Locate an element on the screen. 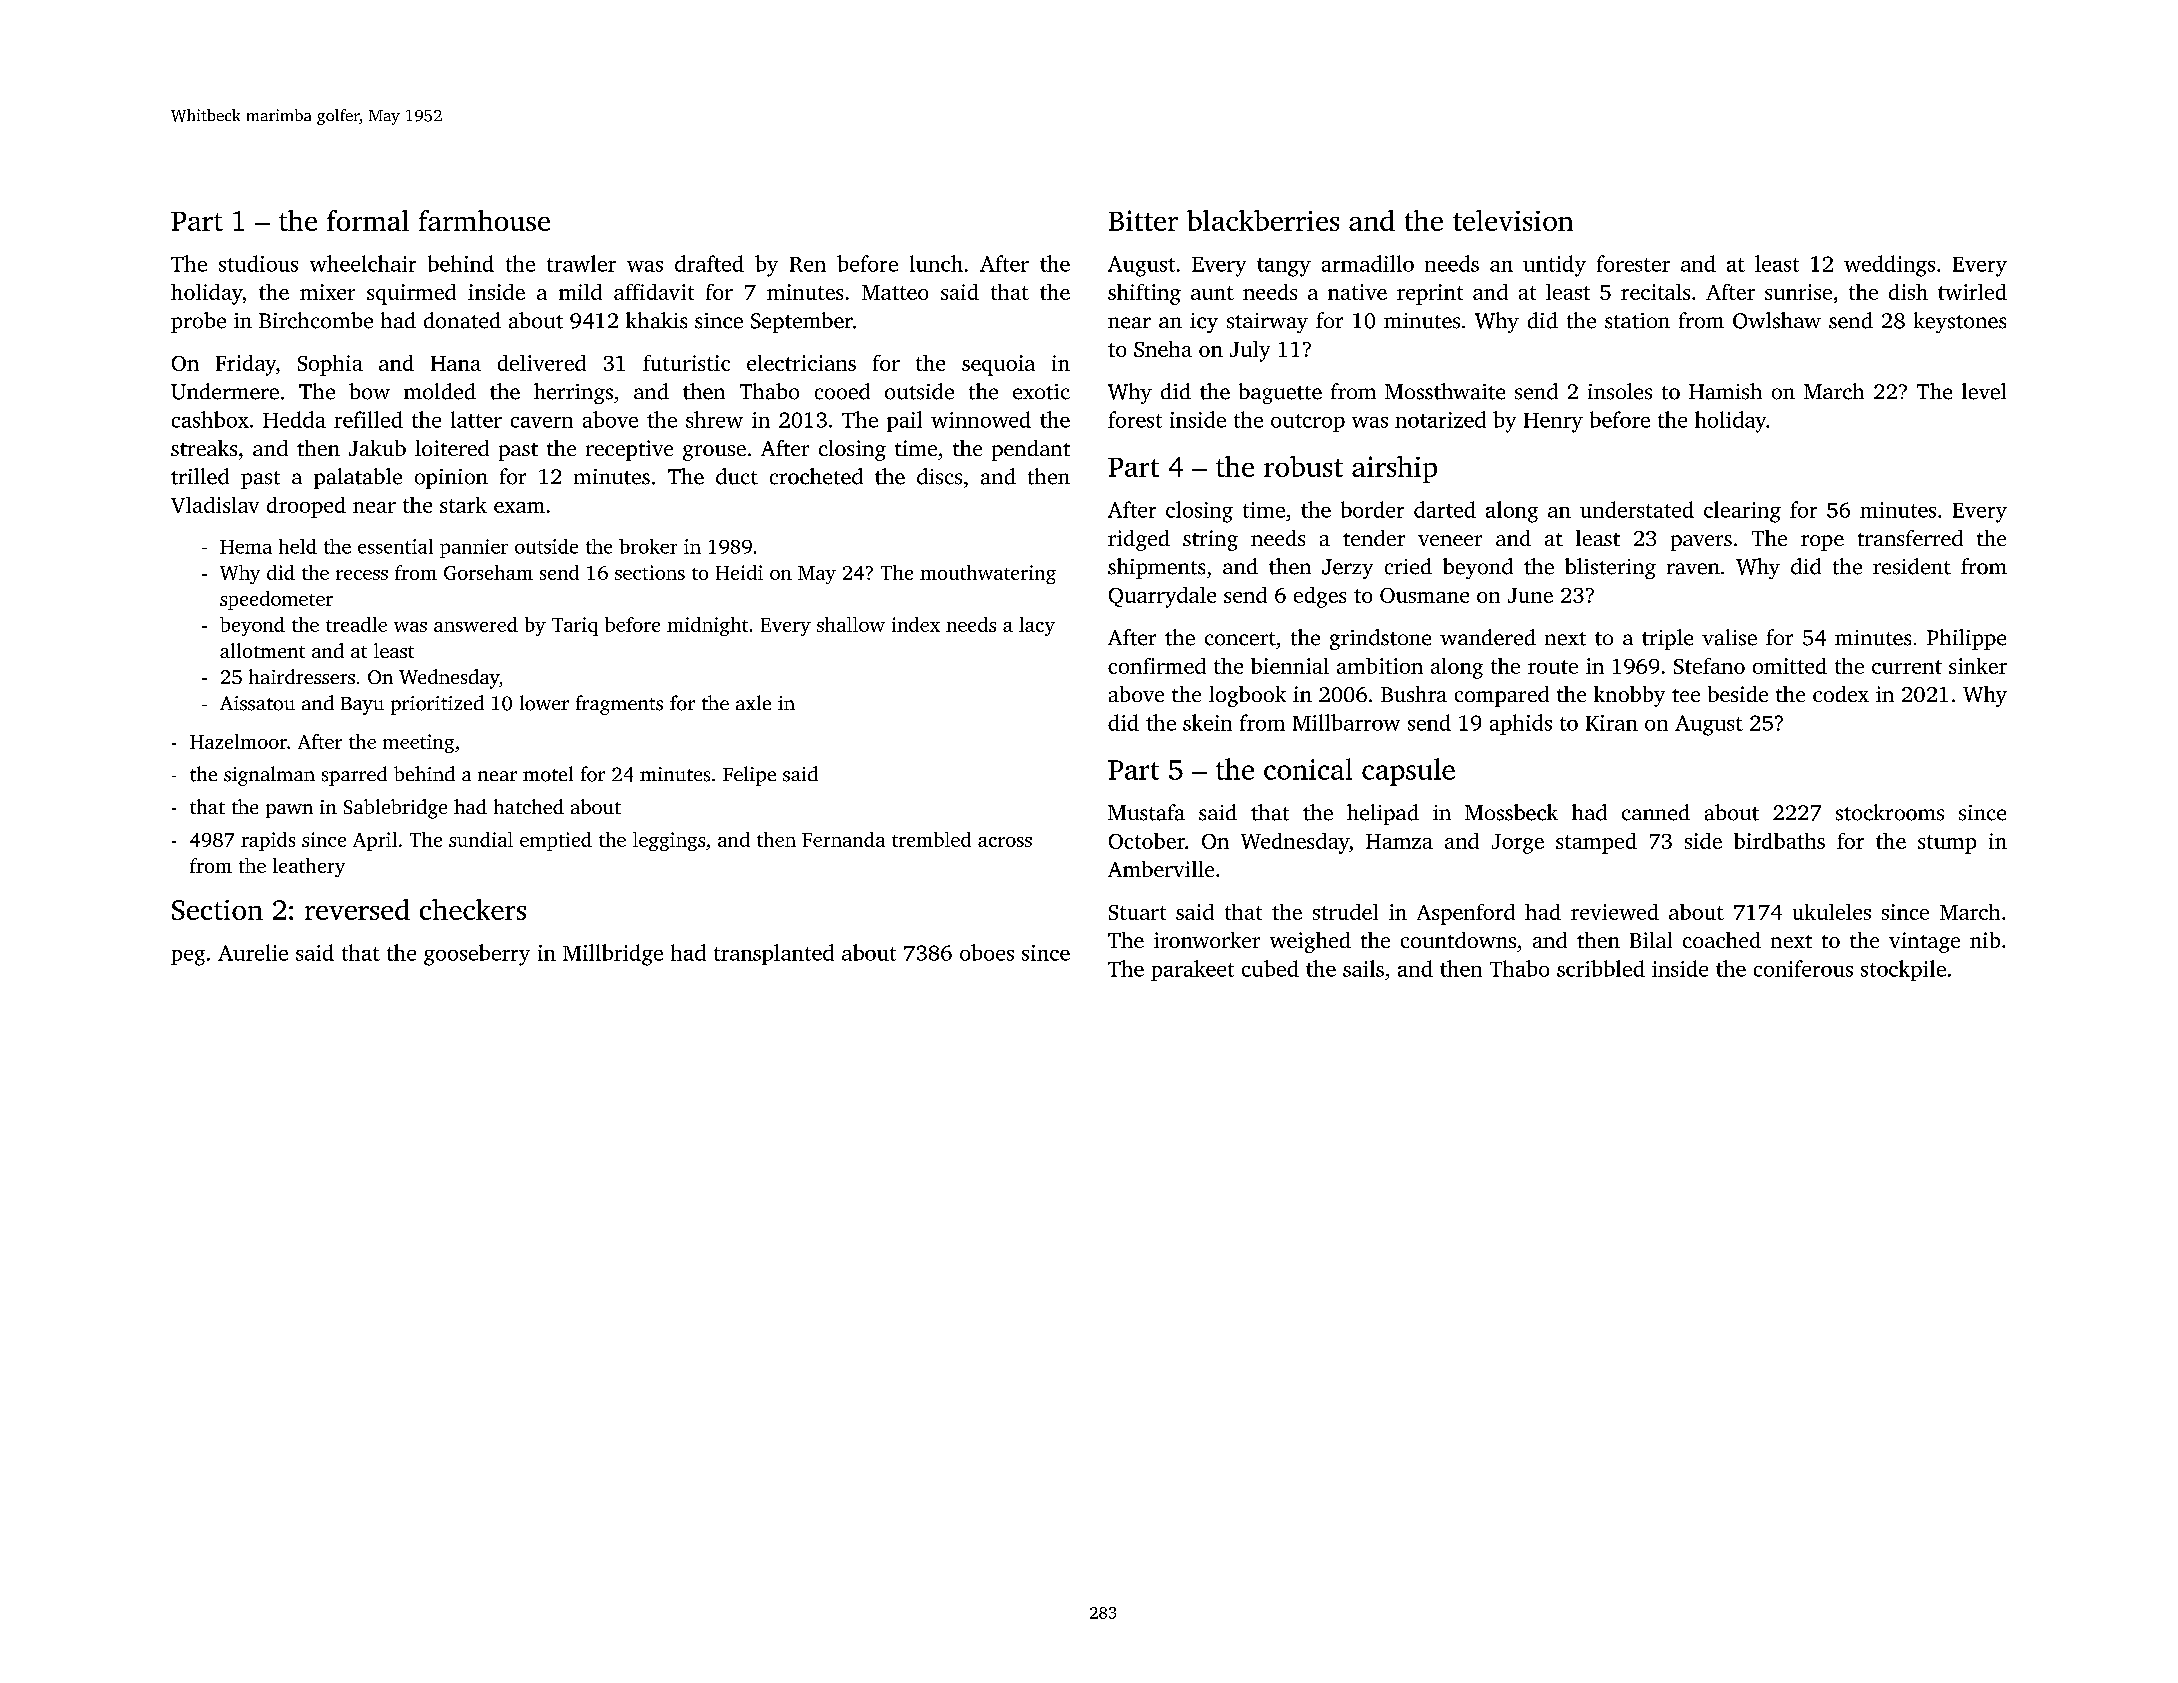 The height and width of the screenshot is (1683, 2178). strudel is located at coordinates (1345, 912).
